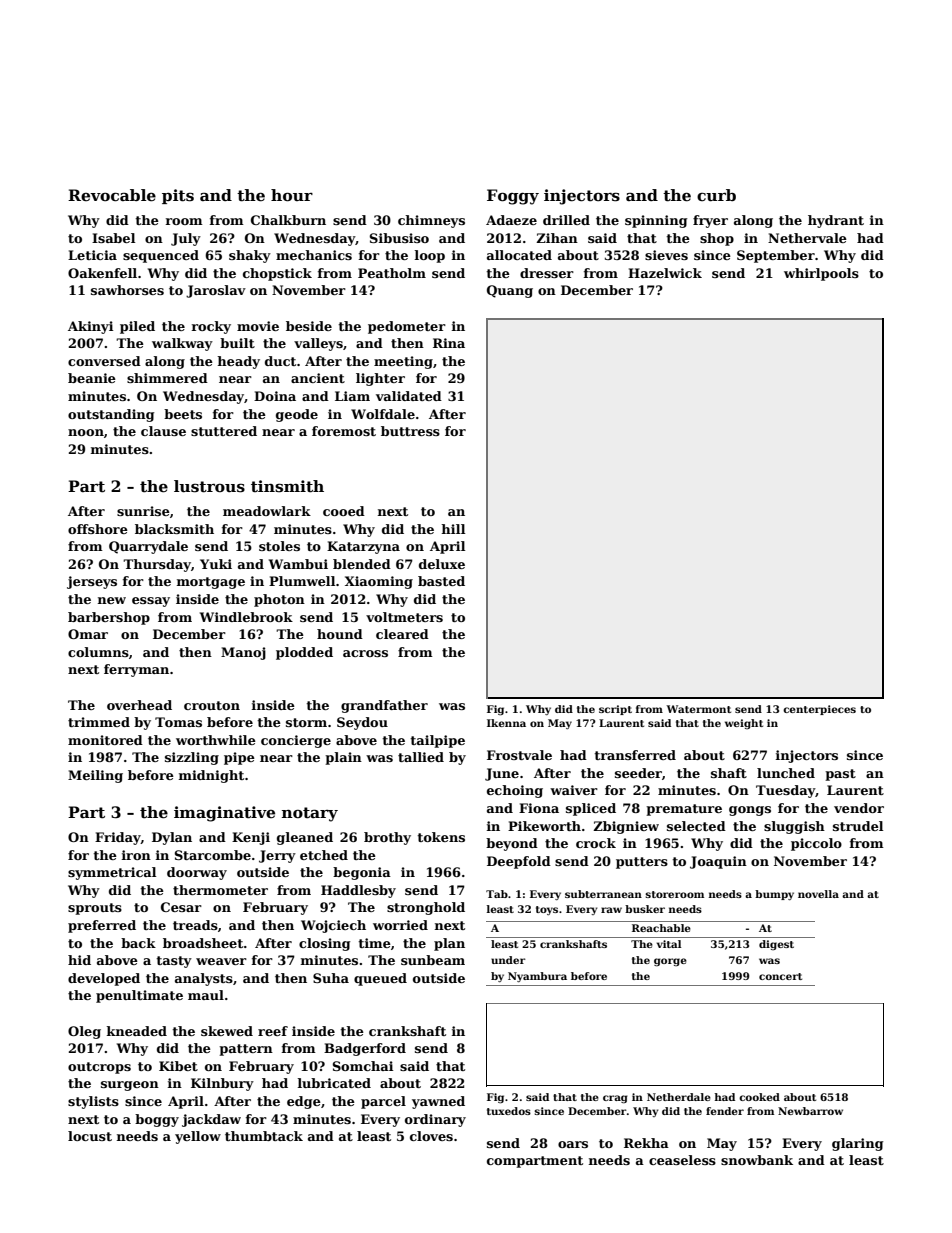 This screenshot has width=952, height=1233. I want to click on Hazelwick, so click(665, 273).
